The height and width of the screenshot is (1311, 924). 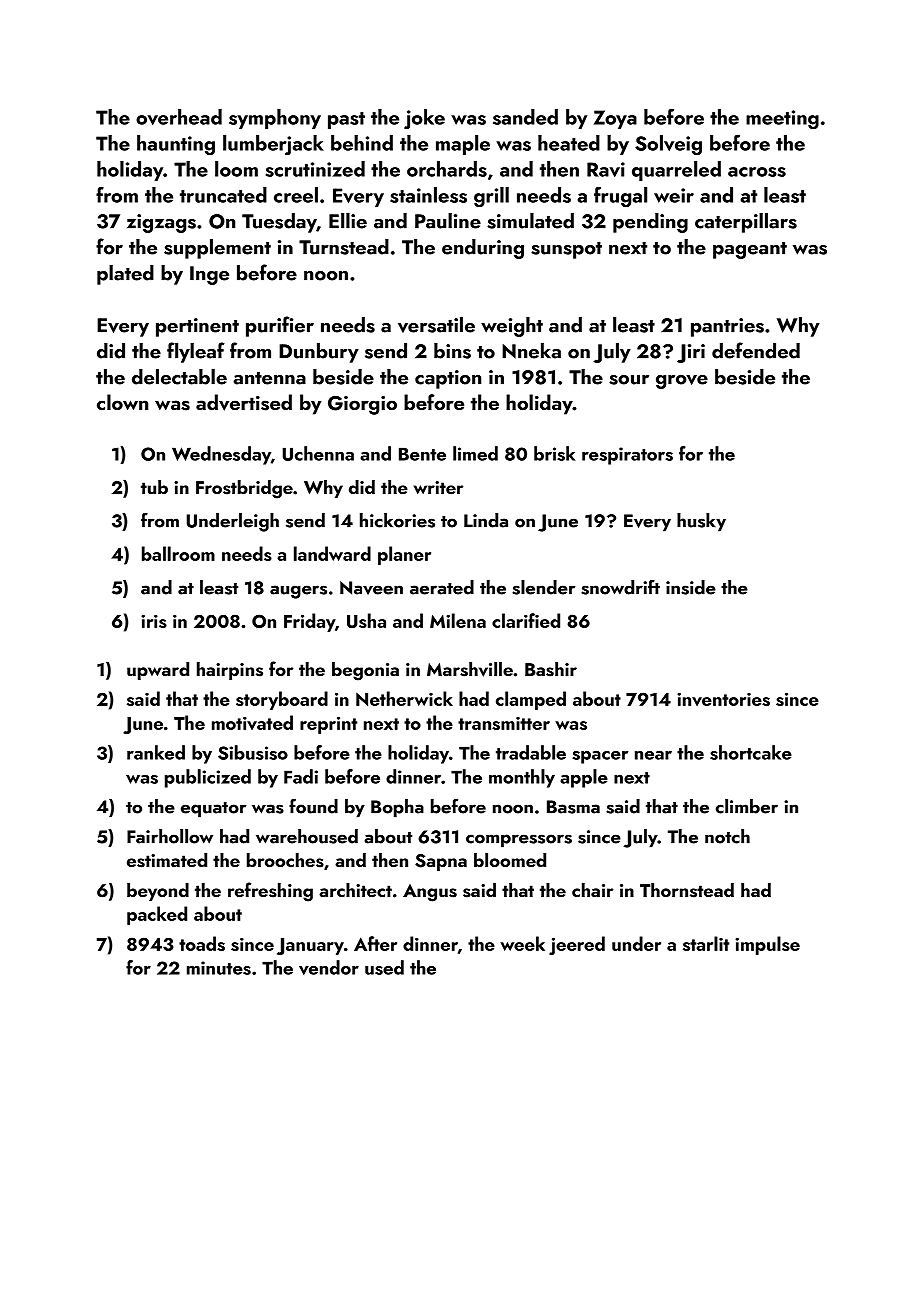 What do you see at coordinates (756, 350) in the screenshot?
I see `defended` at bounding box center [756, 350].
